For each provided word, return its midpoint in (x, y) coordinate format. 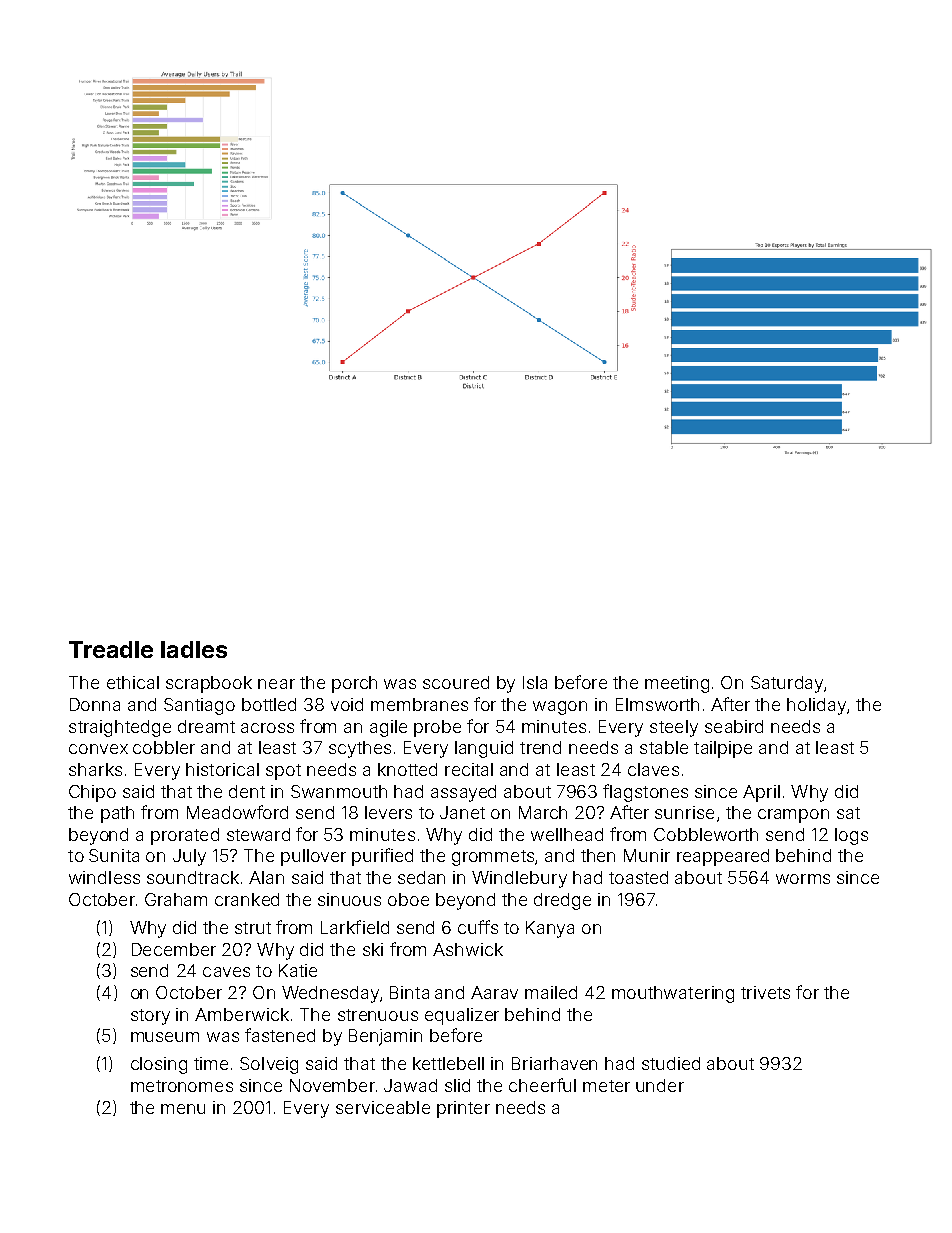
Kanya (550, 929)
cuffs (478, 927)
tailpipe (723, 749)
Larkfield (355, 927)
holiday (816, 706)
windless (104, 877)
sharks (95, 769)
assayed (463, 793)
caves (226, 972)
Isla (535, 682)
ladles (194, 649)
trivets (765, 992)
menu (183, 1109)
